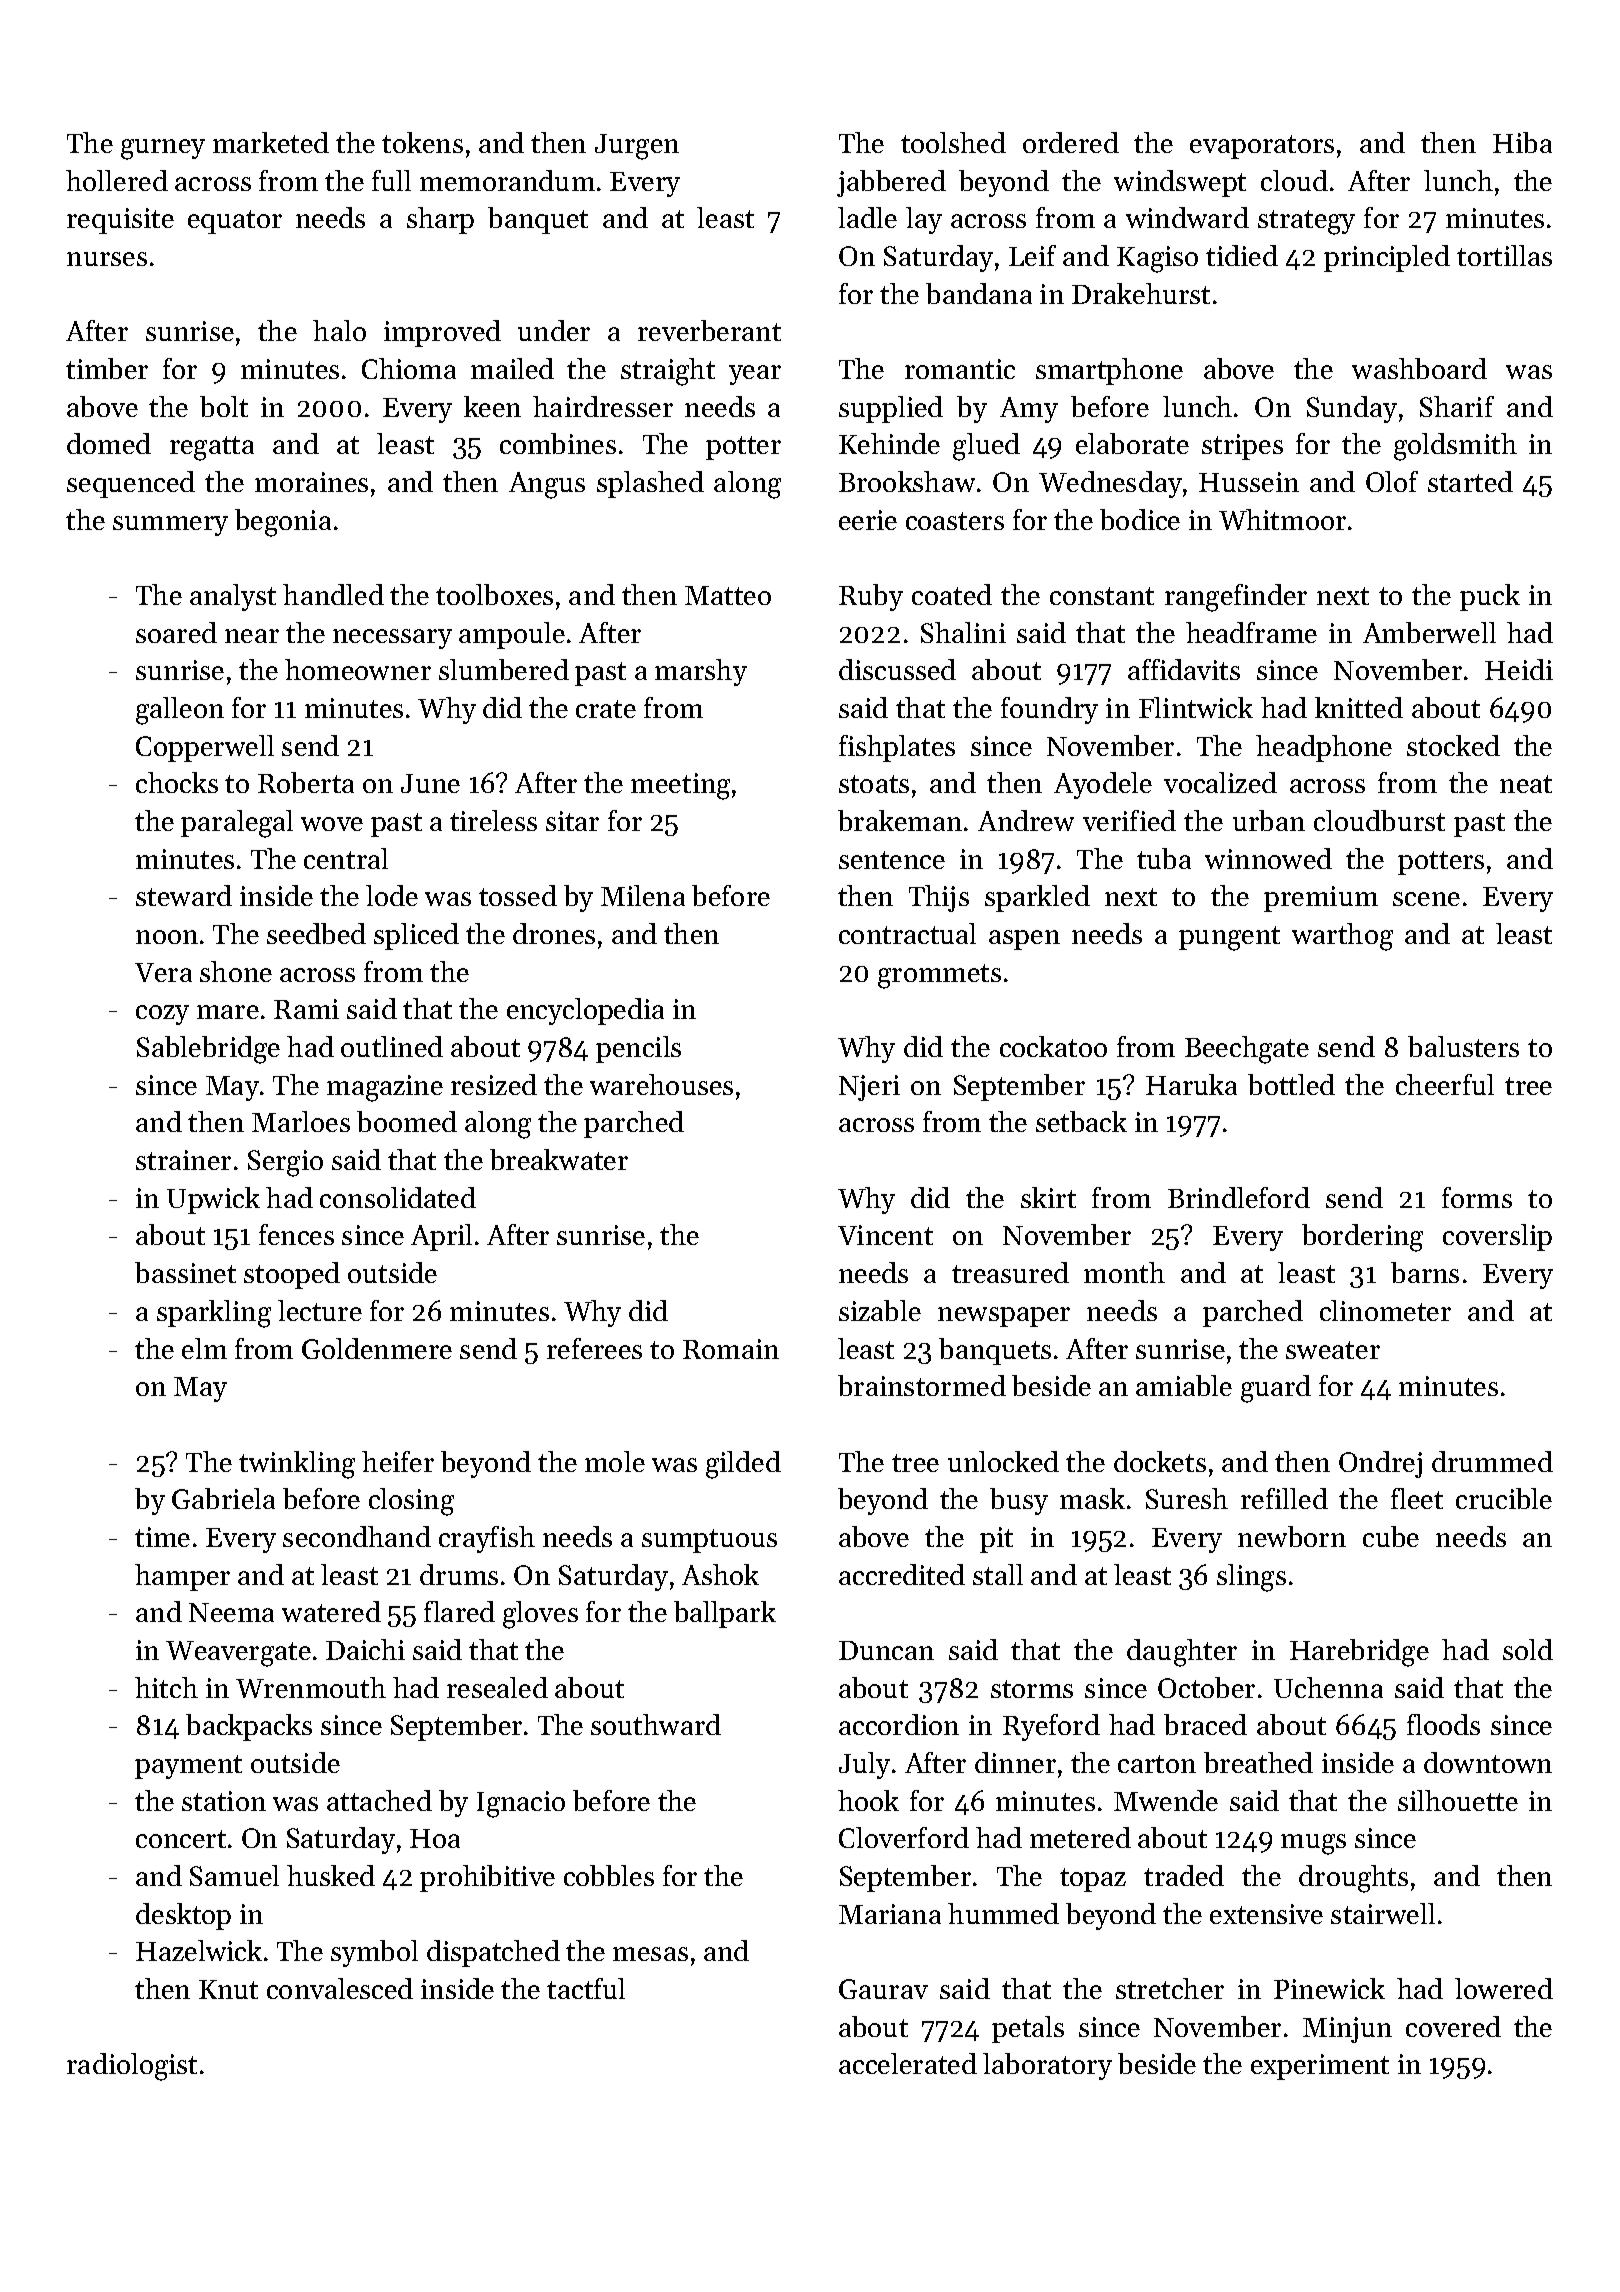 The height and width of the document is (2292, 1620). What do you see at coordinates (180, 711) in the document?
I see `galleon` at bounding box center [180, 711].
